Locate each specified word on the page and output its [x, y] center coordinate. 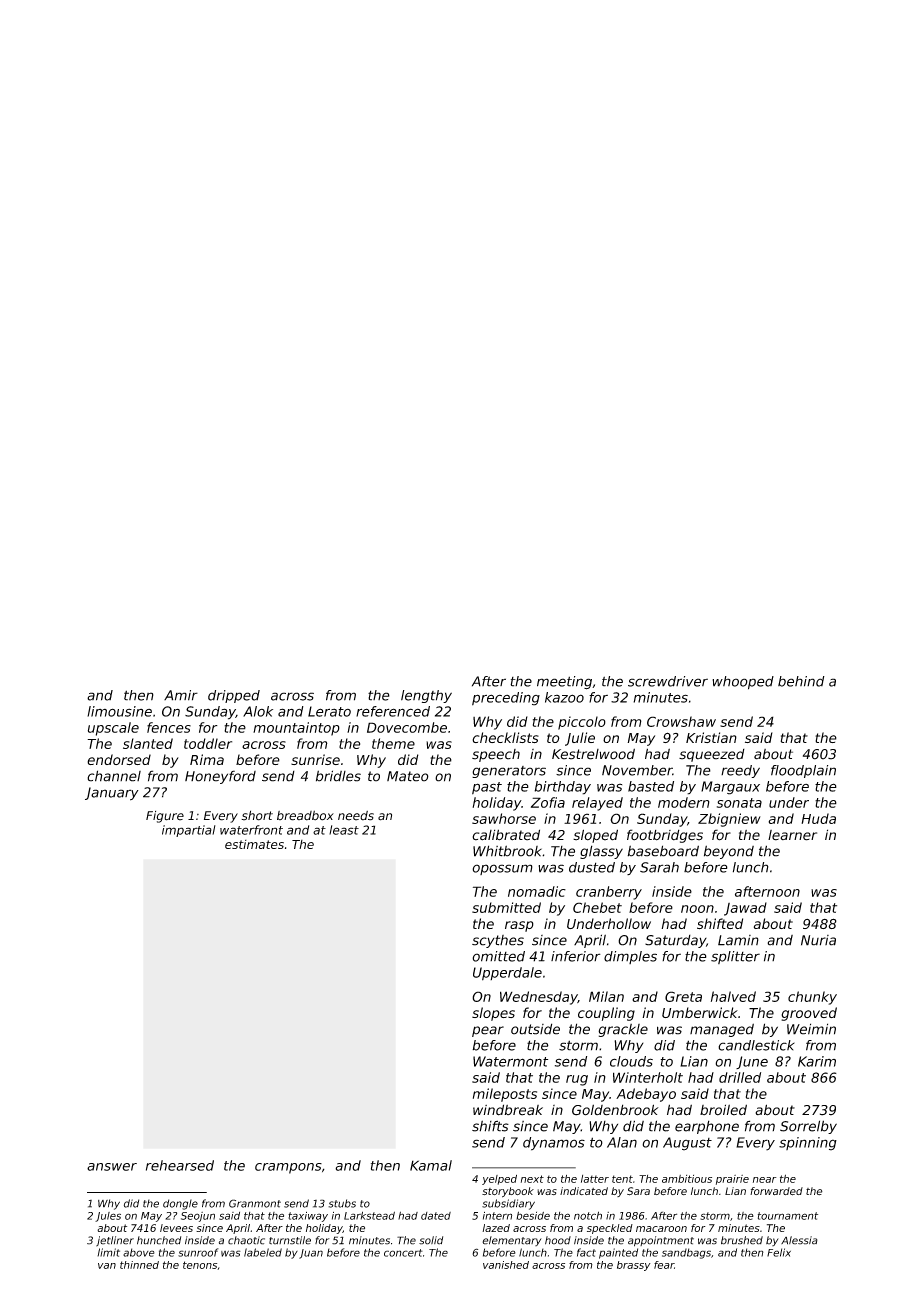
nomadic [537, 891]
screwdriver [668, 681]
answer [112, 1167]
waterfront [251, 830]
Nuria [818, 940]
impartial [189, 831]
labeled [263, 1252]
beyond [729, 852]
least [344, 830]
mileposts [505, 1095]
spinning [808, 1144]
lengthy [426, 696]
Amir [181, 695]
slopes [493, 1014]
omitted [498, 956]
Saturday [675, 941]
